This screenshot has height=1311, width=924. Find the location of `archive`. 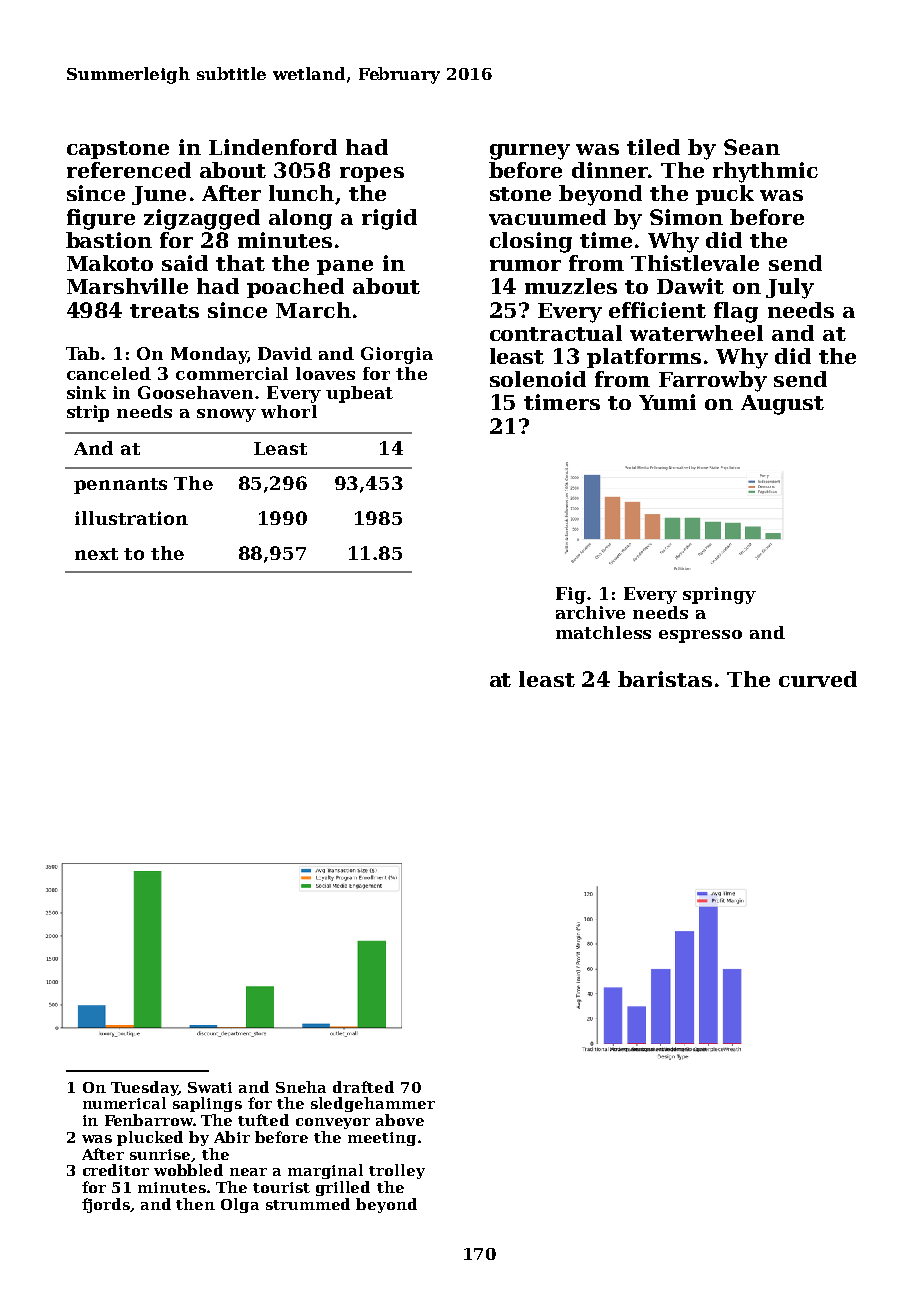

archive is located at coordinates (590, 612).
